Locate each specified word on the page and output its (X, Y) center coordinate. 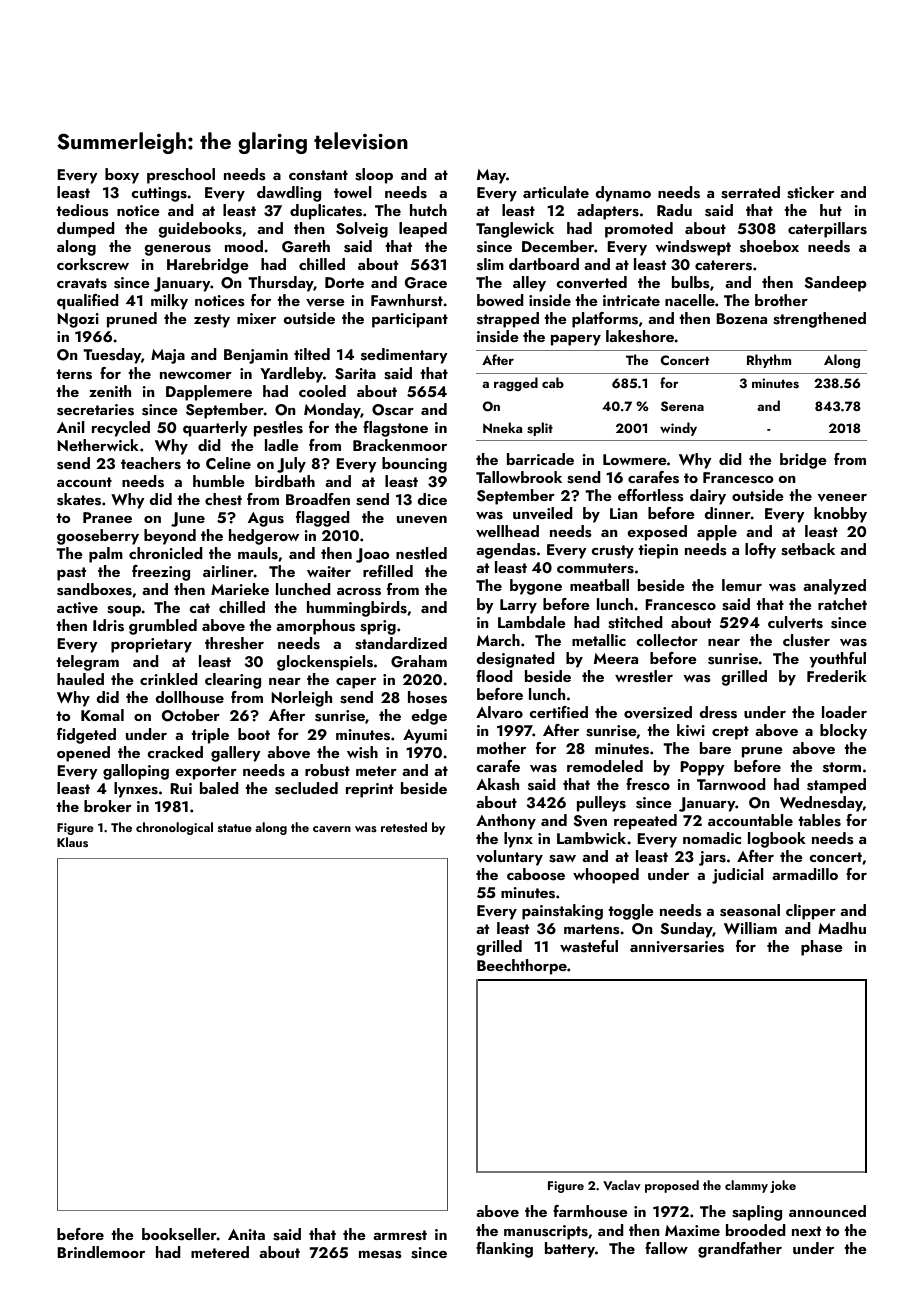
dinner (727, 513)
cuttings (159, 194)
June (188, 519)
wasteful (589, 946)
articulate (556, 192)
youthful (837, 660)
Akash (497, 784)
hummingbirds (357, 609)
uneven (422, 519)
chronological (174, 828)
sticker (810, 192)
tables (819, 820)
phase (822, 948)
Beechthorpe (522, 967)
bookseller (179, 1234)
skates (79, 499)
